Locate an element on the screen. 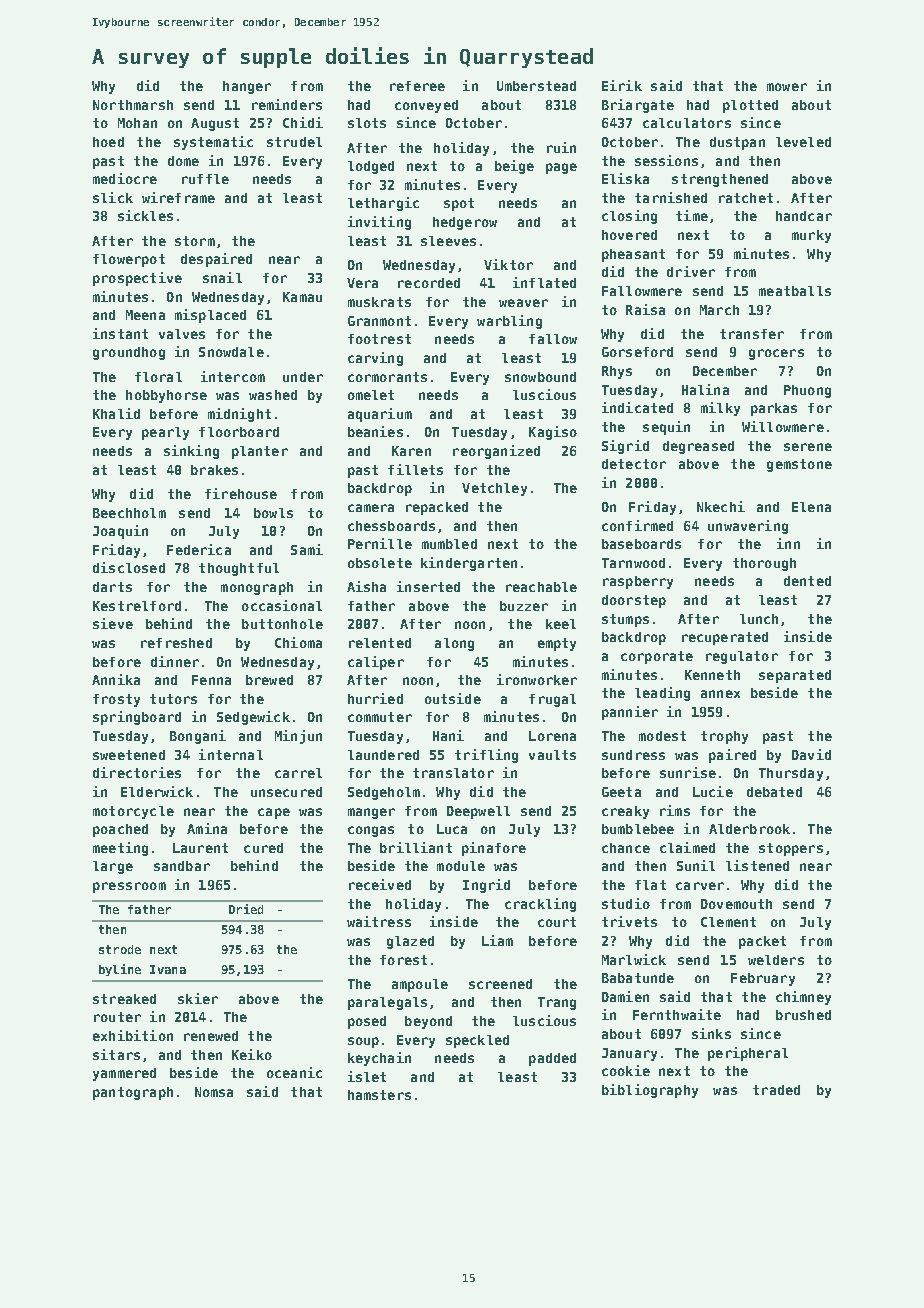  internal is located at coordinates (231, 754).
